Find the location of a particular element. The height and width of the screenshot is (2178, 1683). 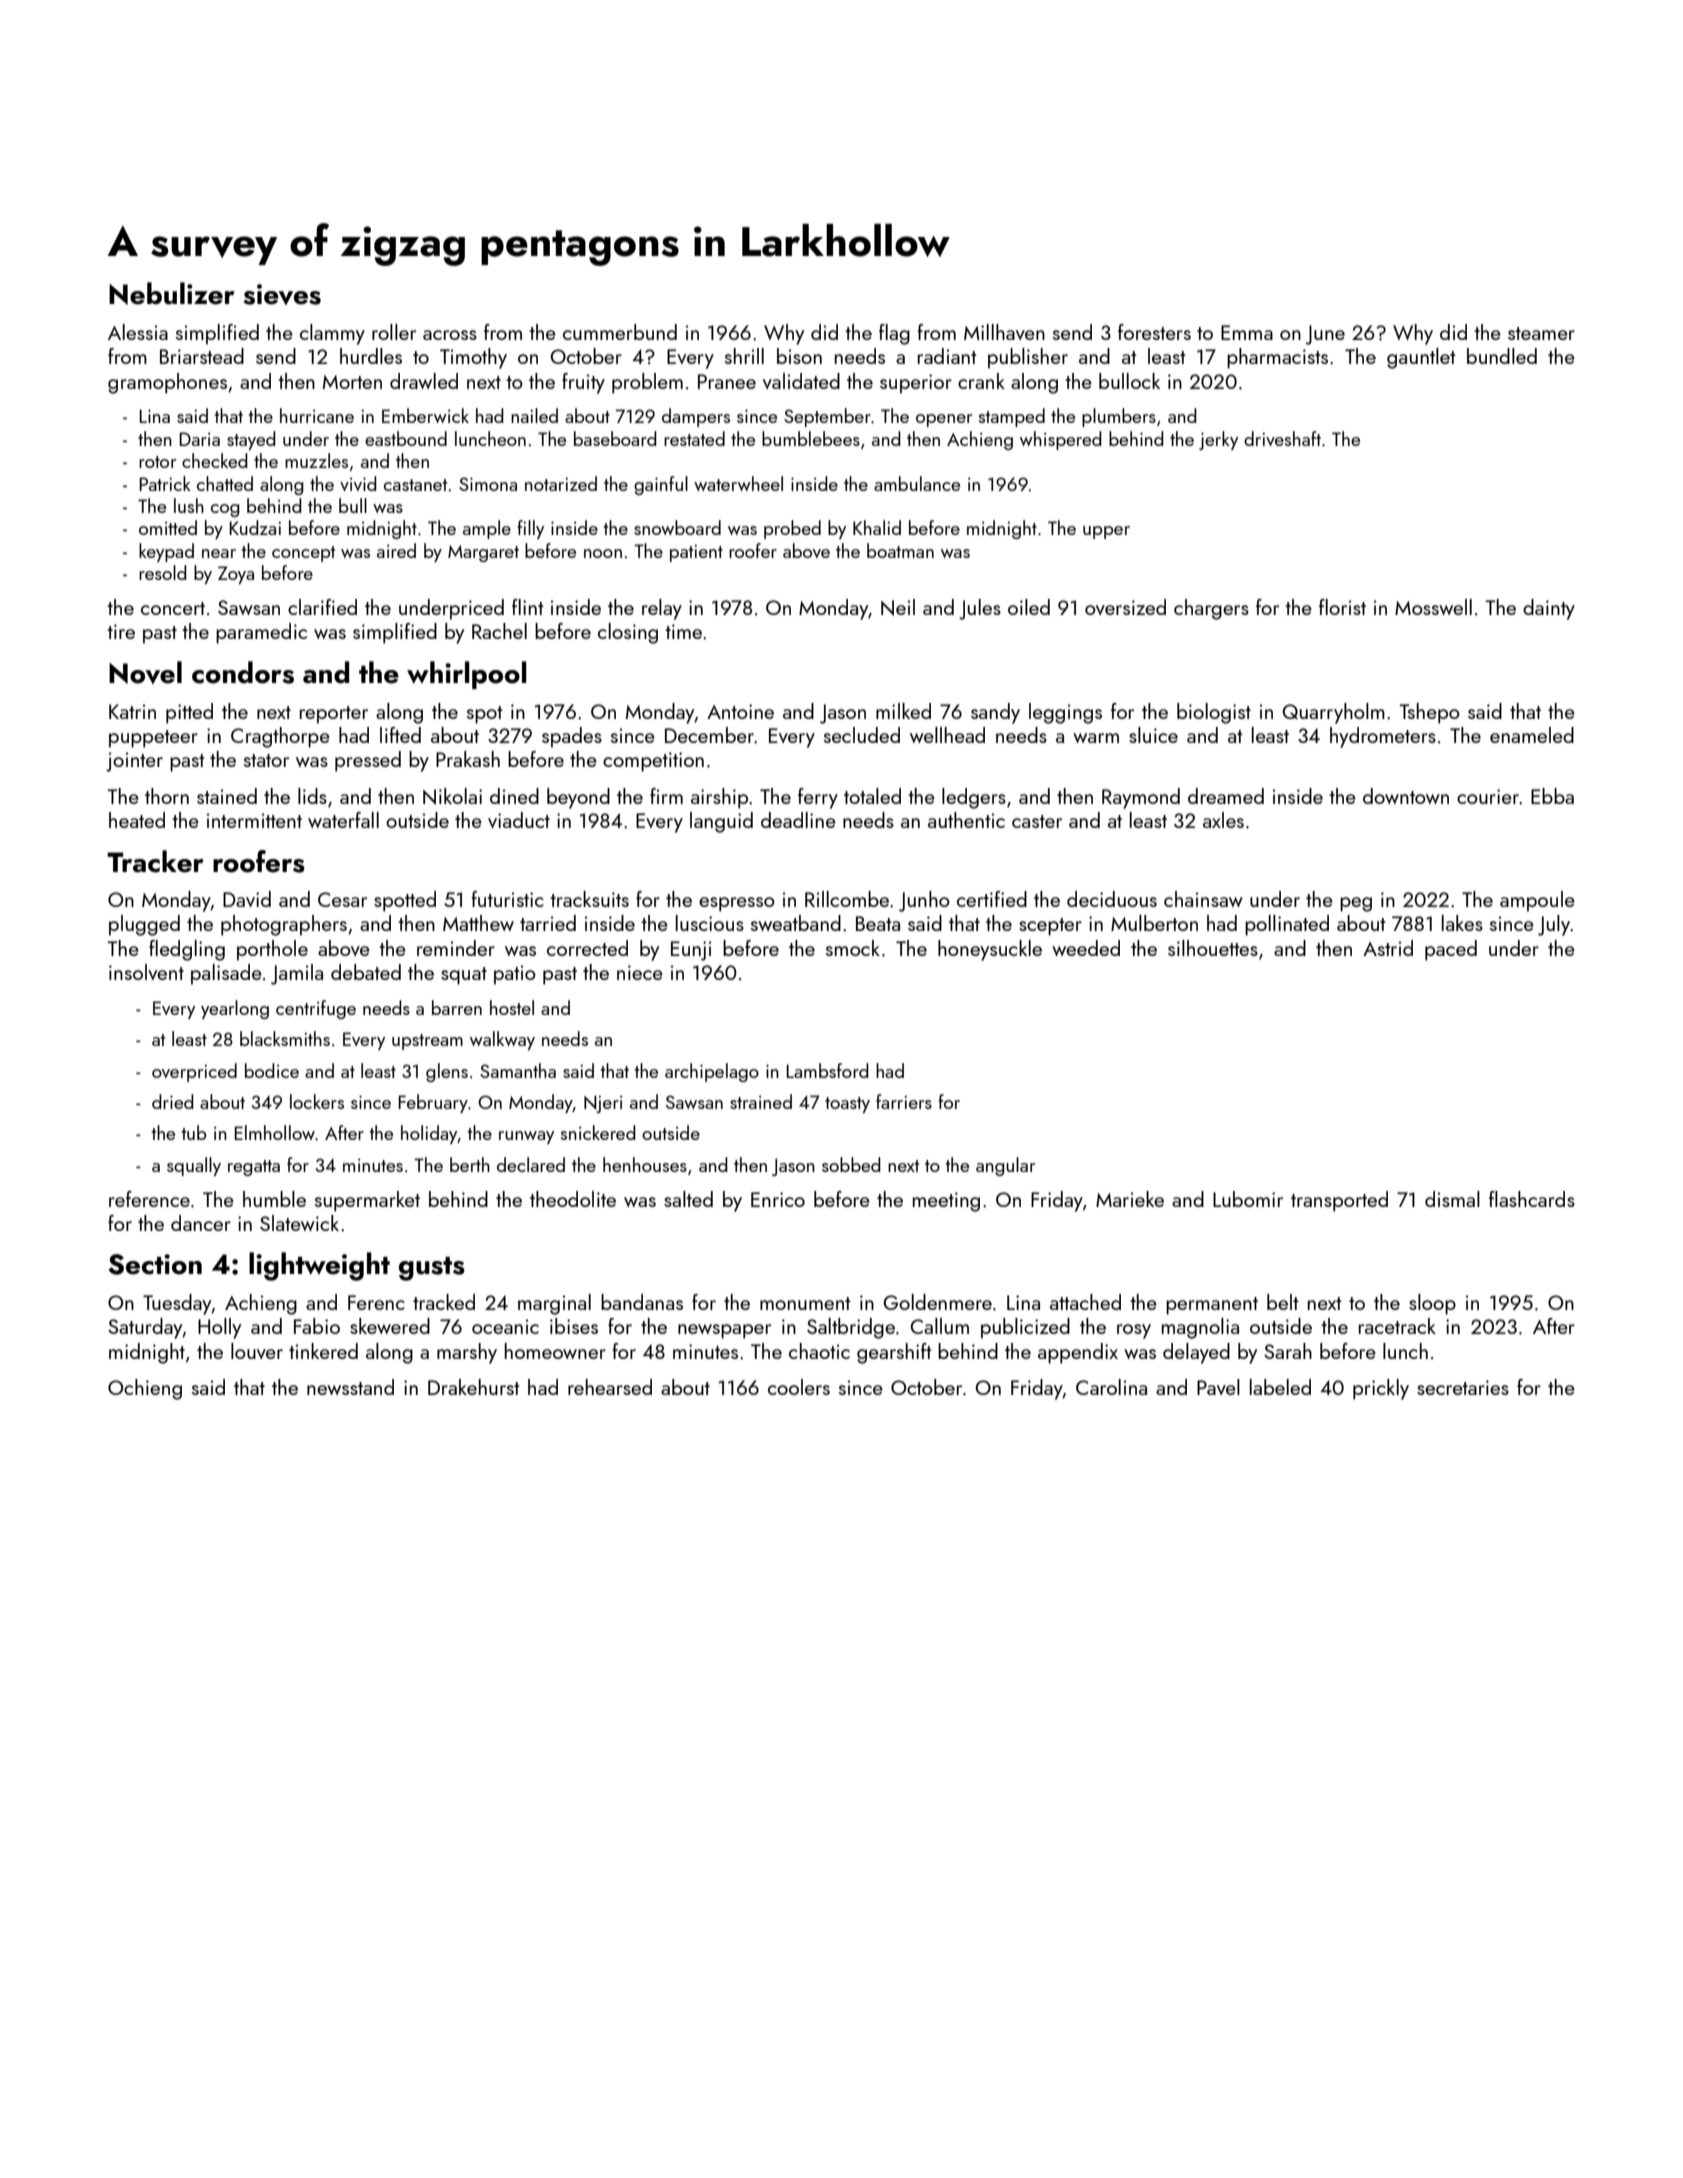

June is located at coordinates (1325, 335).
